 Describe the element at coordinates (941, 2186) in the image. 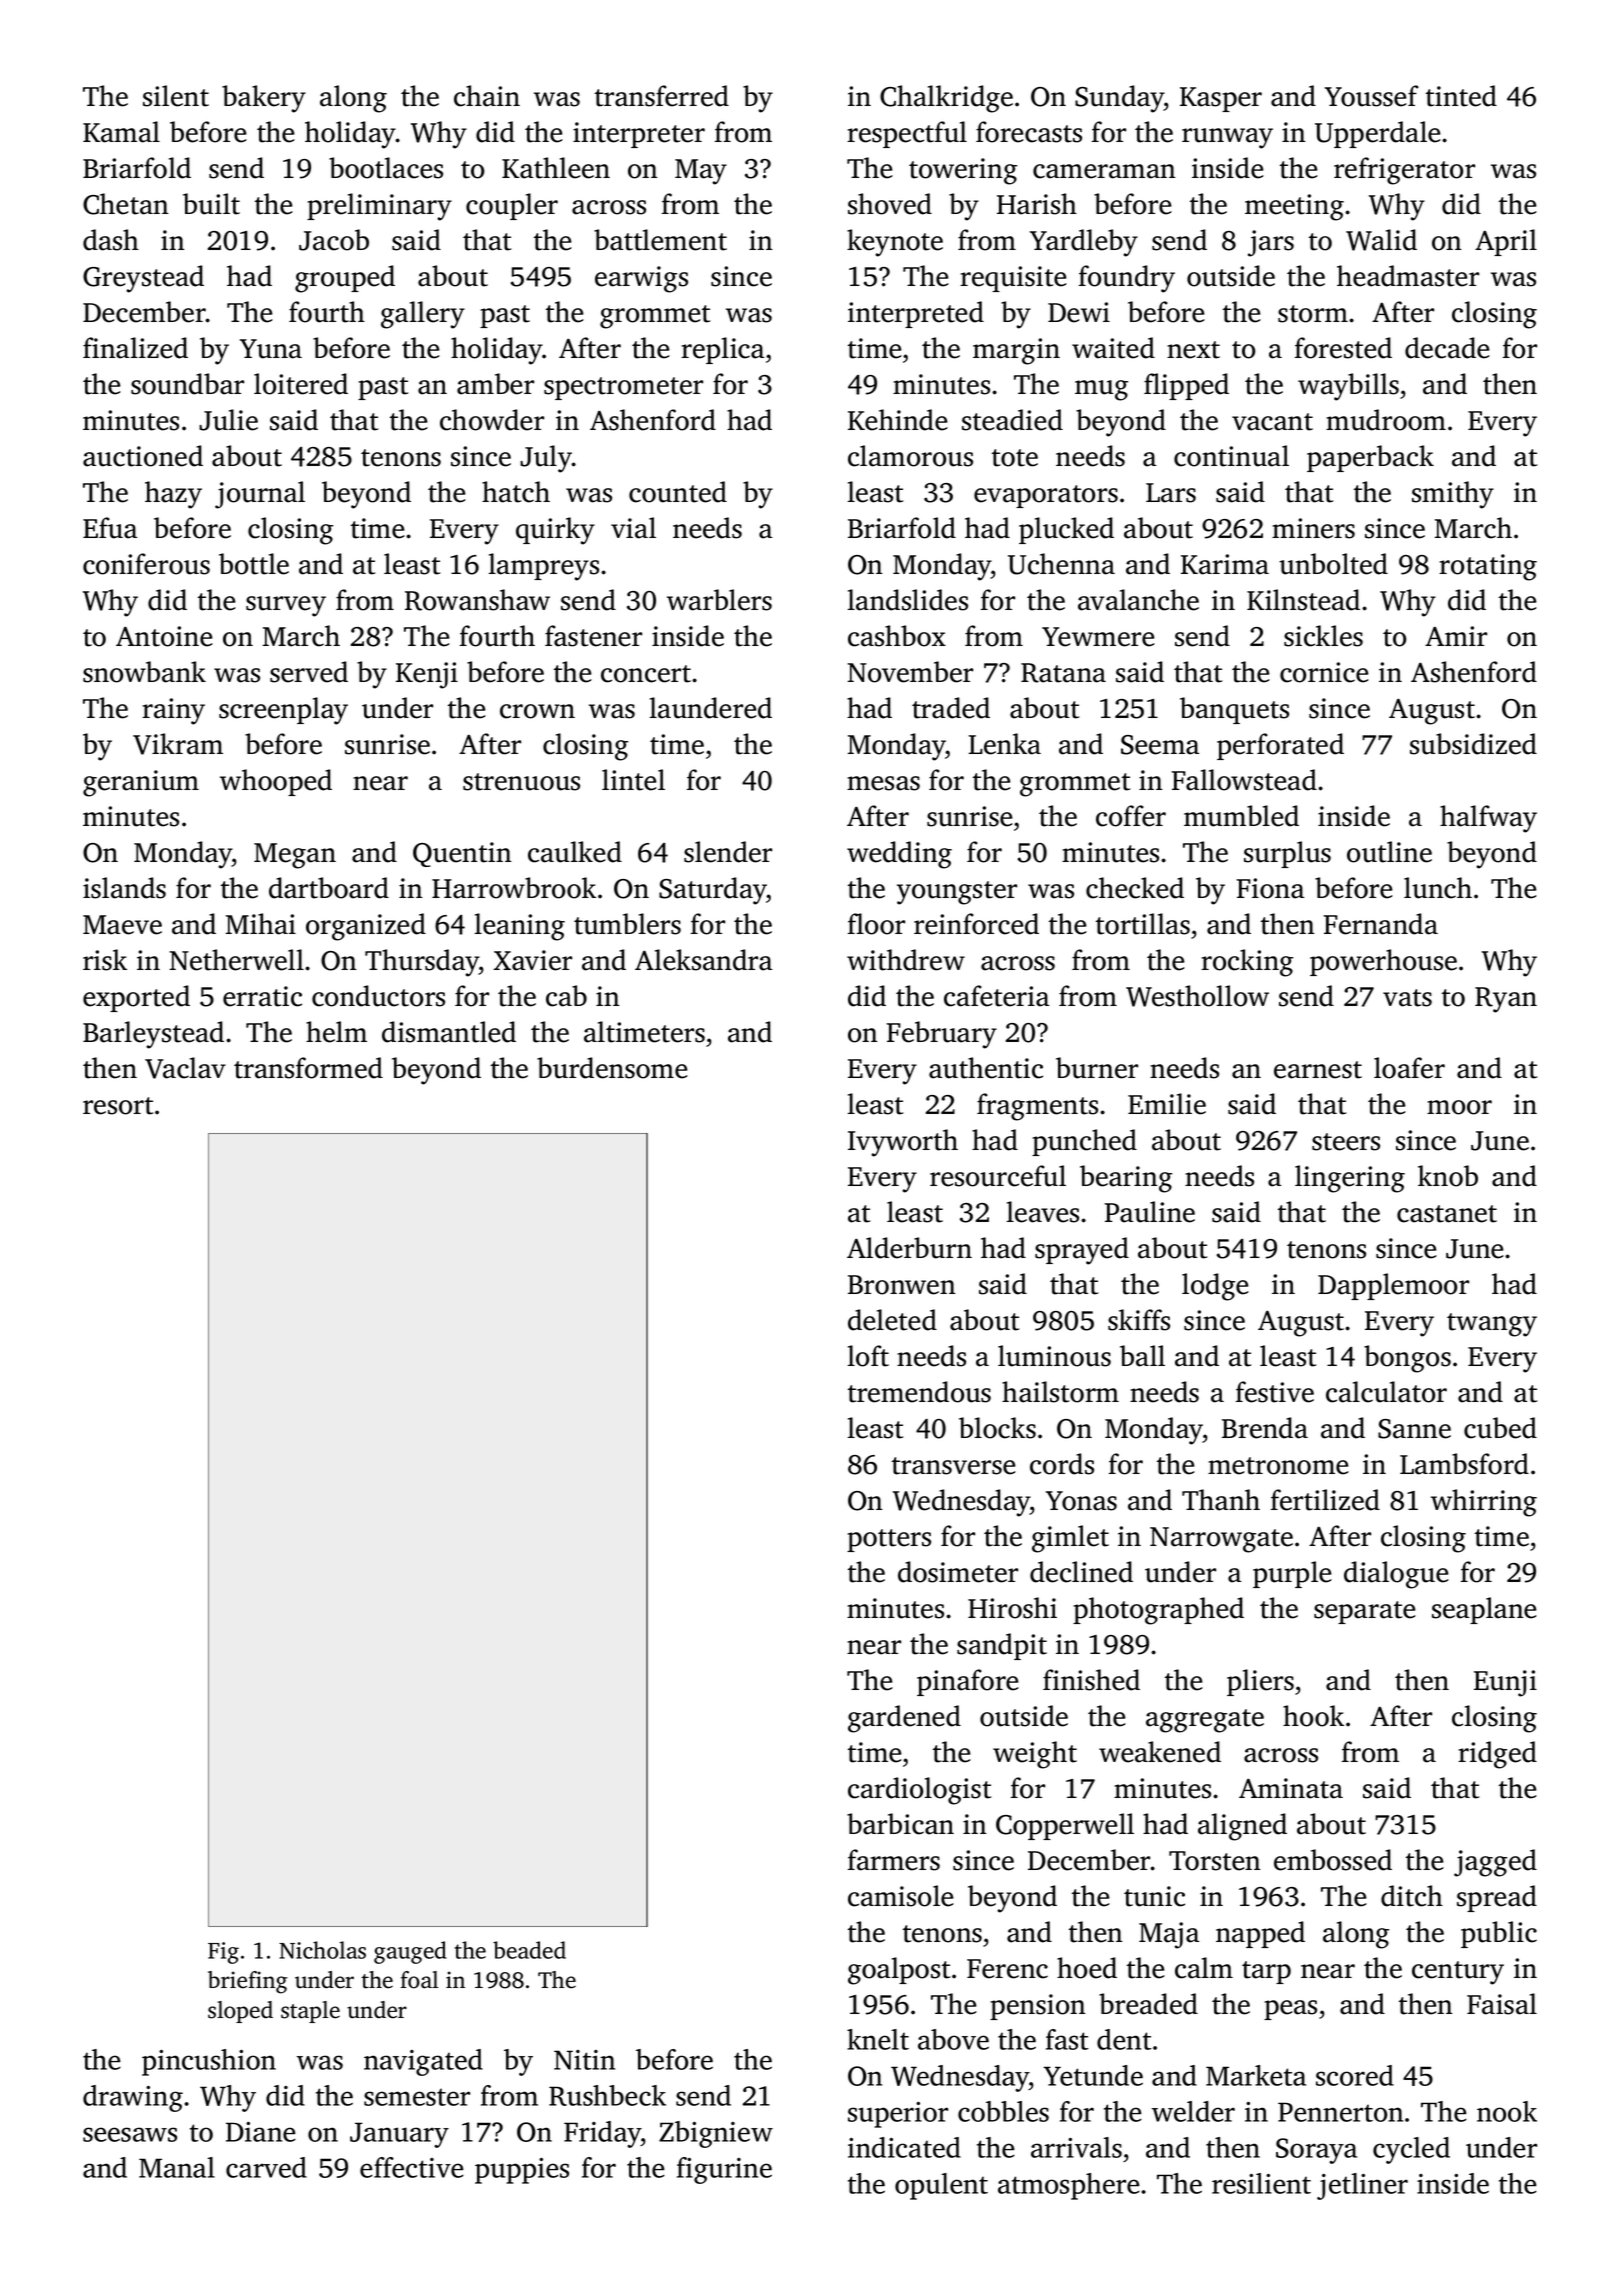

I see `opulent` at that location.
